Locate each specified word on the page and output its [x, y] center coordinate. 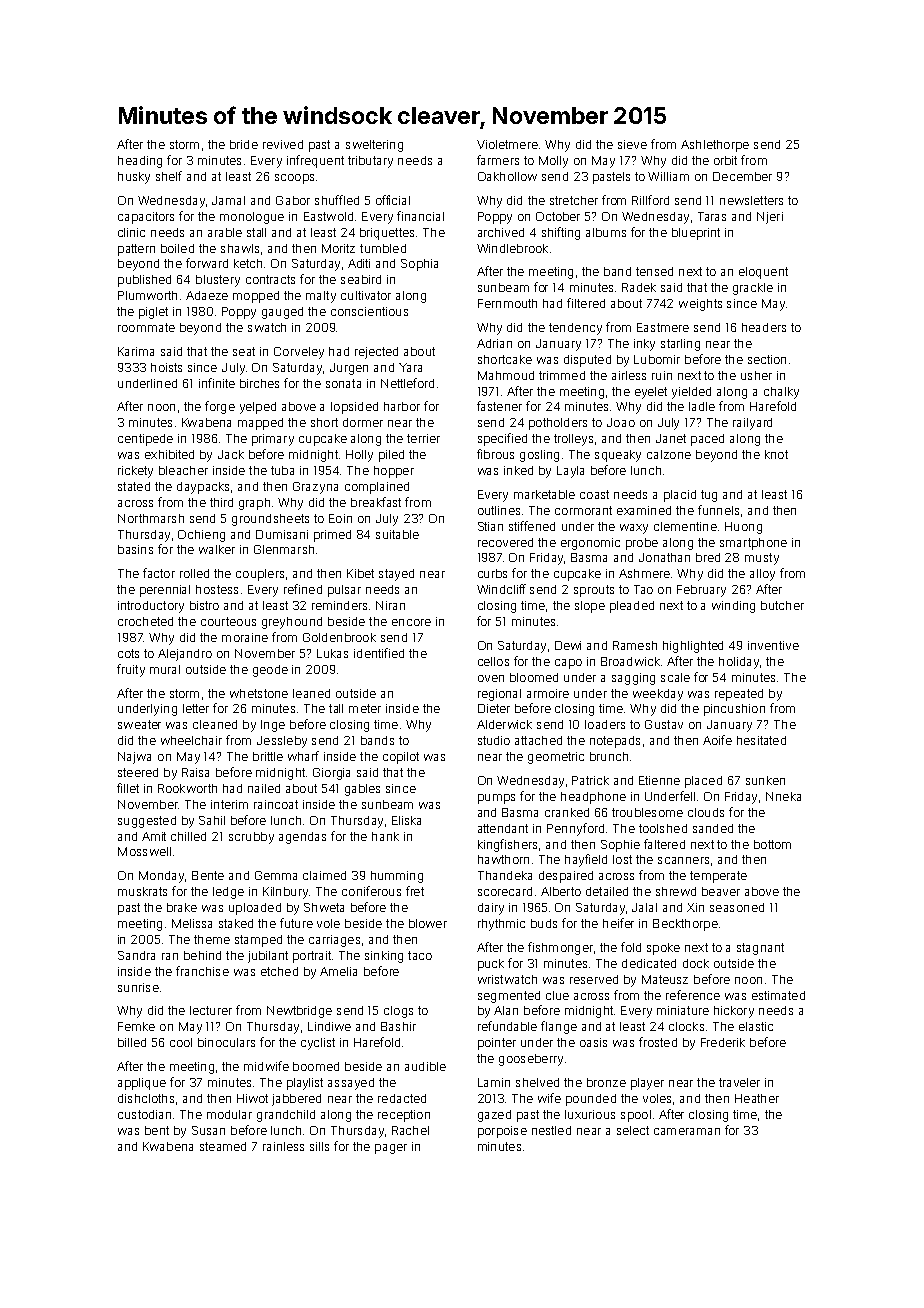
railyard [752, 424]
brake [182, 907]
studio [494, 740]
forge [220, 407]
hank [385, 836]
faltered [664, 844]
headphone [593, 798]
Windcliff [501, 589]
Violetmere [507, 144]
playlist [305, 1084]
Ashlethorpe [715, 146]
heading [140, 162]
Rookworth [187, 788]
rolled [194, 573]
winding [733, 607]
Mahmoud [506, 375]
